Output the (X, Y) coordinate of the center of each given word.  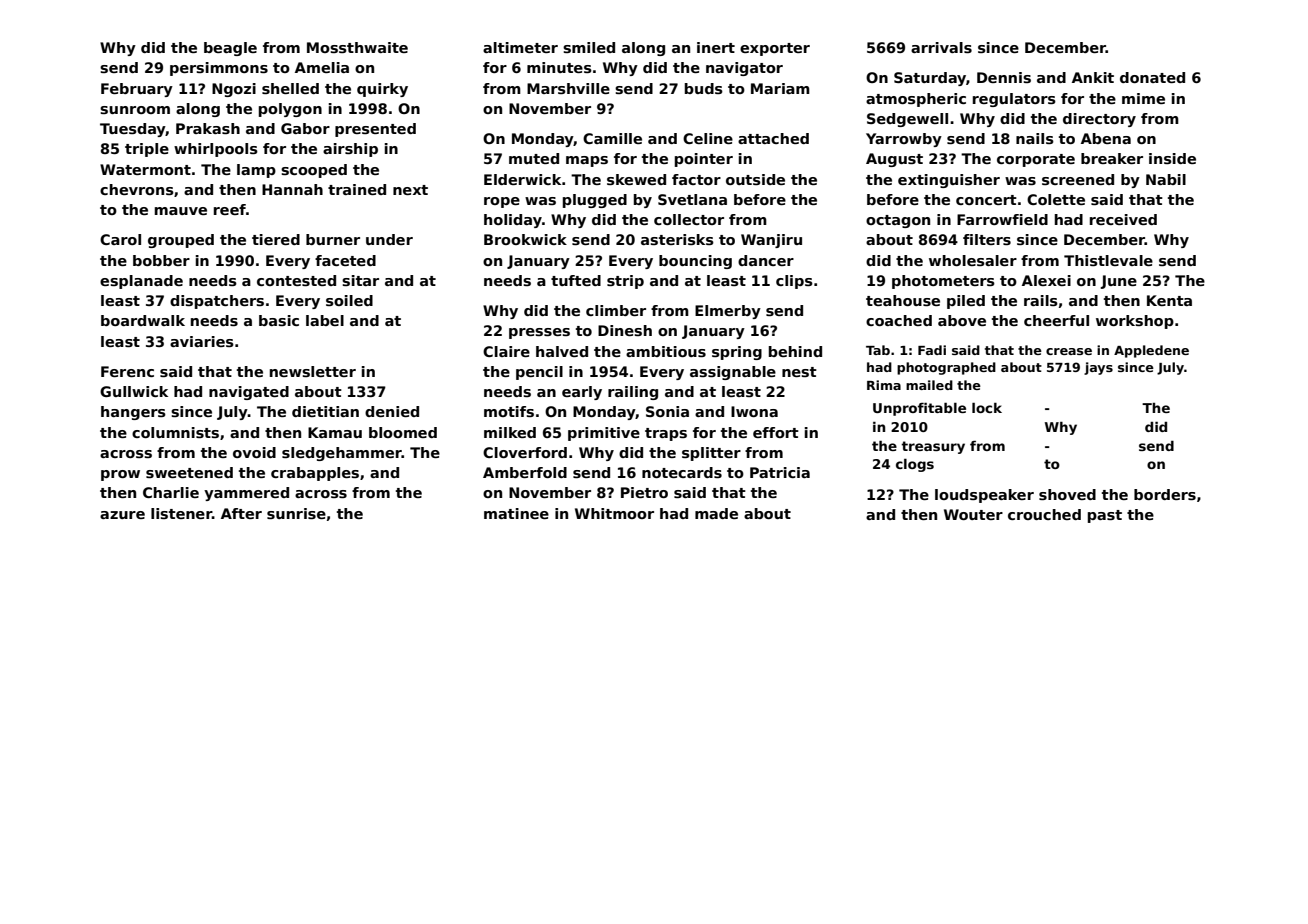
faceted (345, 260)
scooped (314, 171)
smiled (589, 47)
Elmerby (728, 312)
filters (987, 239)
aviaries (202, 341)
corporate (1036, 160)
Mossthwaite (357, 47)
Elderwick (522, 179)
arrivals (941, 47)
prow (120, 475)
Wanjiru (771, 241)
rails (1041, 300)
